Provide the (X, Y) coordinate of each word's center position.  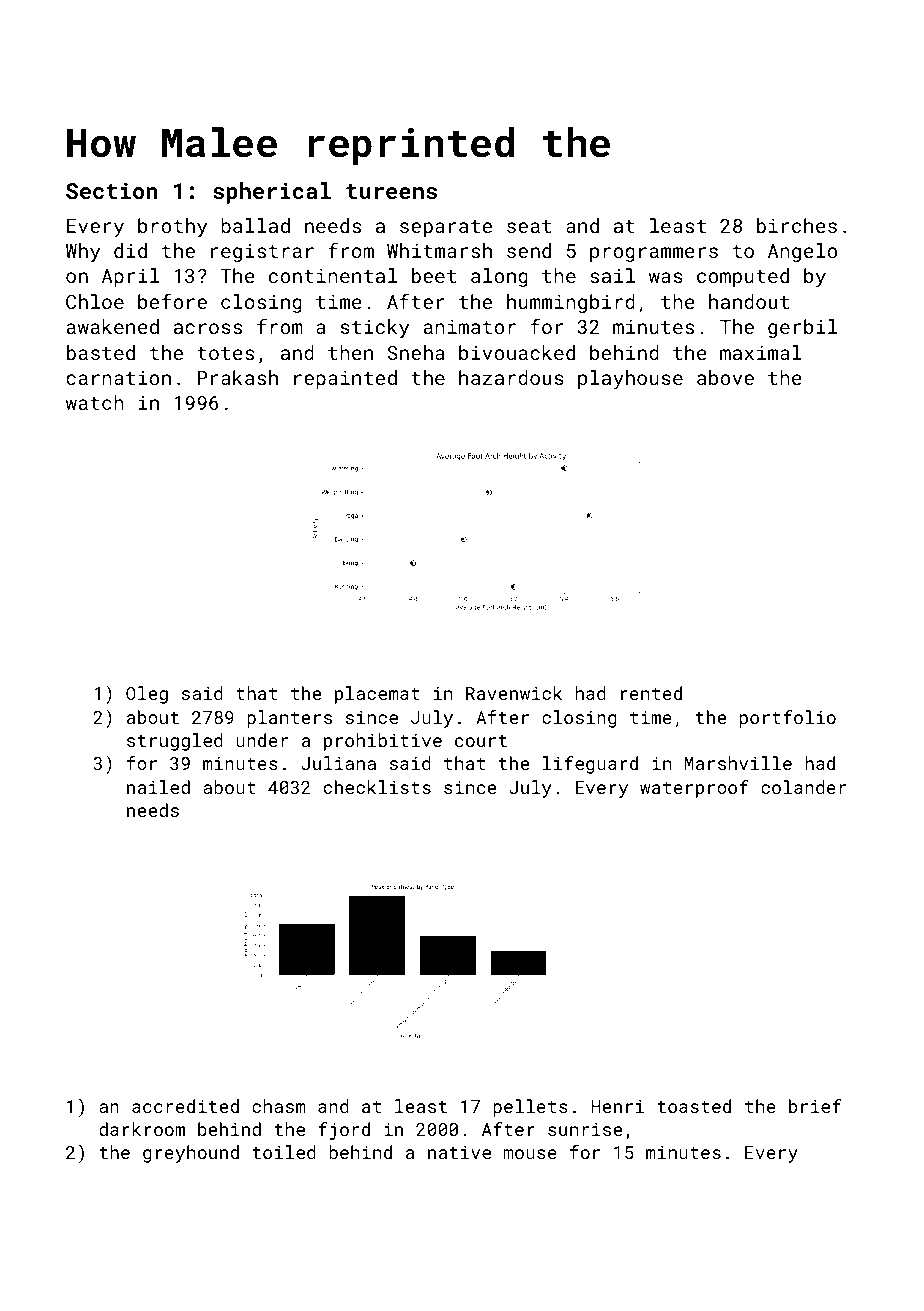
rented (651, 693)
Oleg (147, 695)
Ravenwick (514, 693)
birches (797, 225)
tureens (391, 191)
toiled (284, 1152)
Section (111, 191)
